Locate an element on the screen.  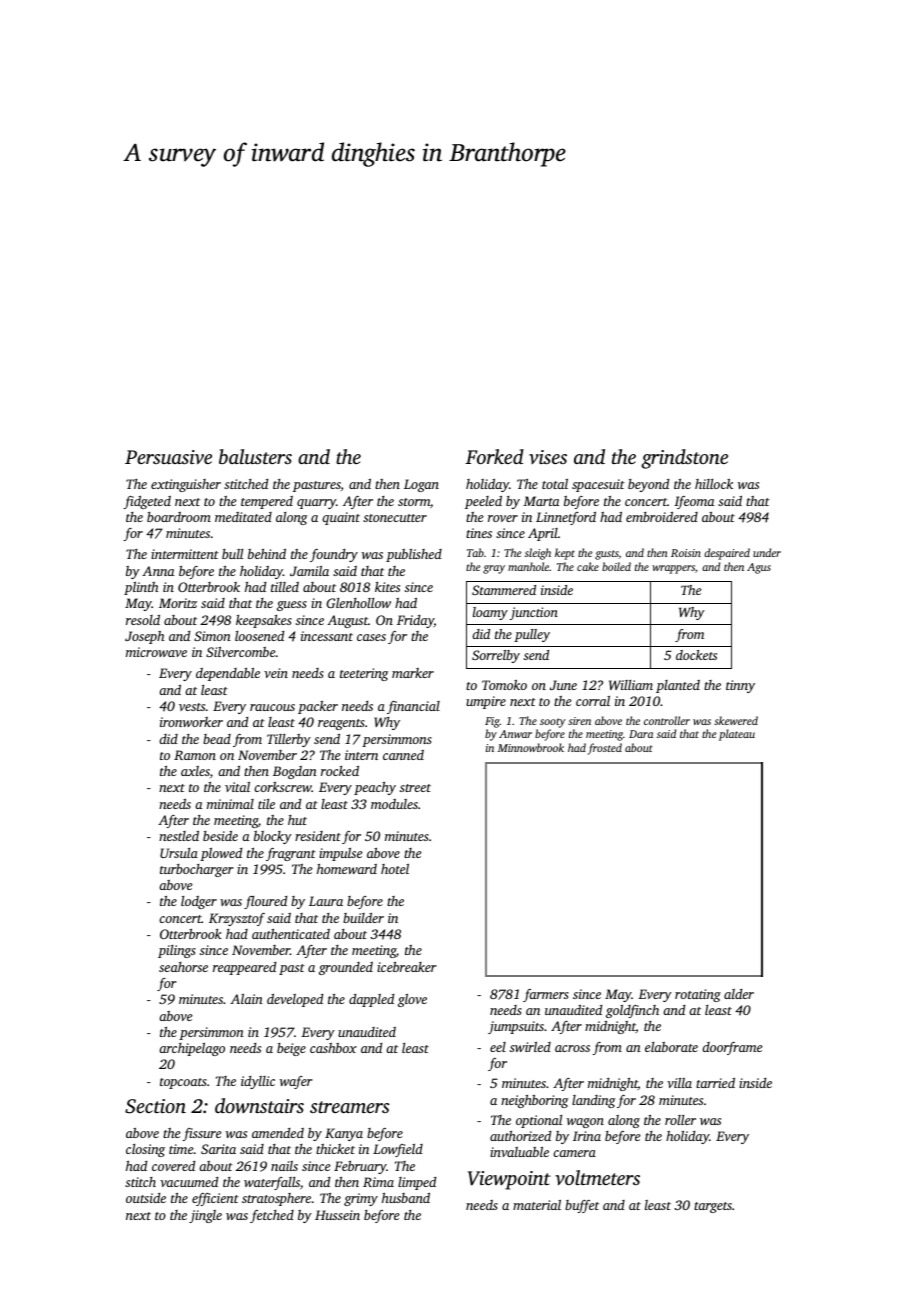
streamers is located at coordinates (349, 1107).
